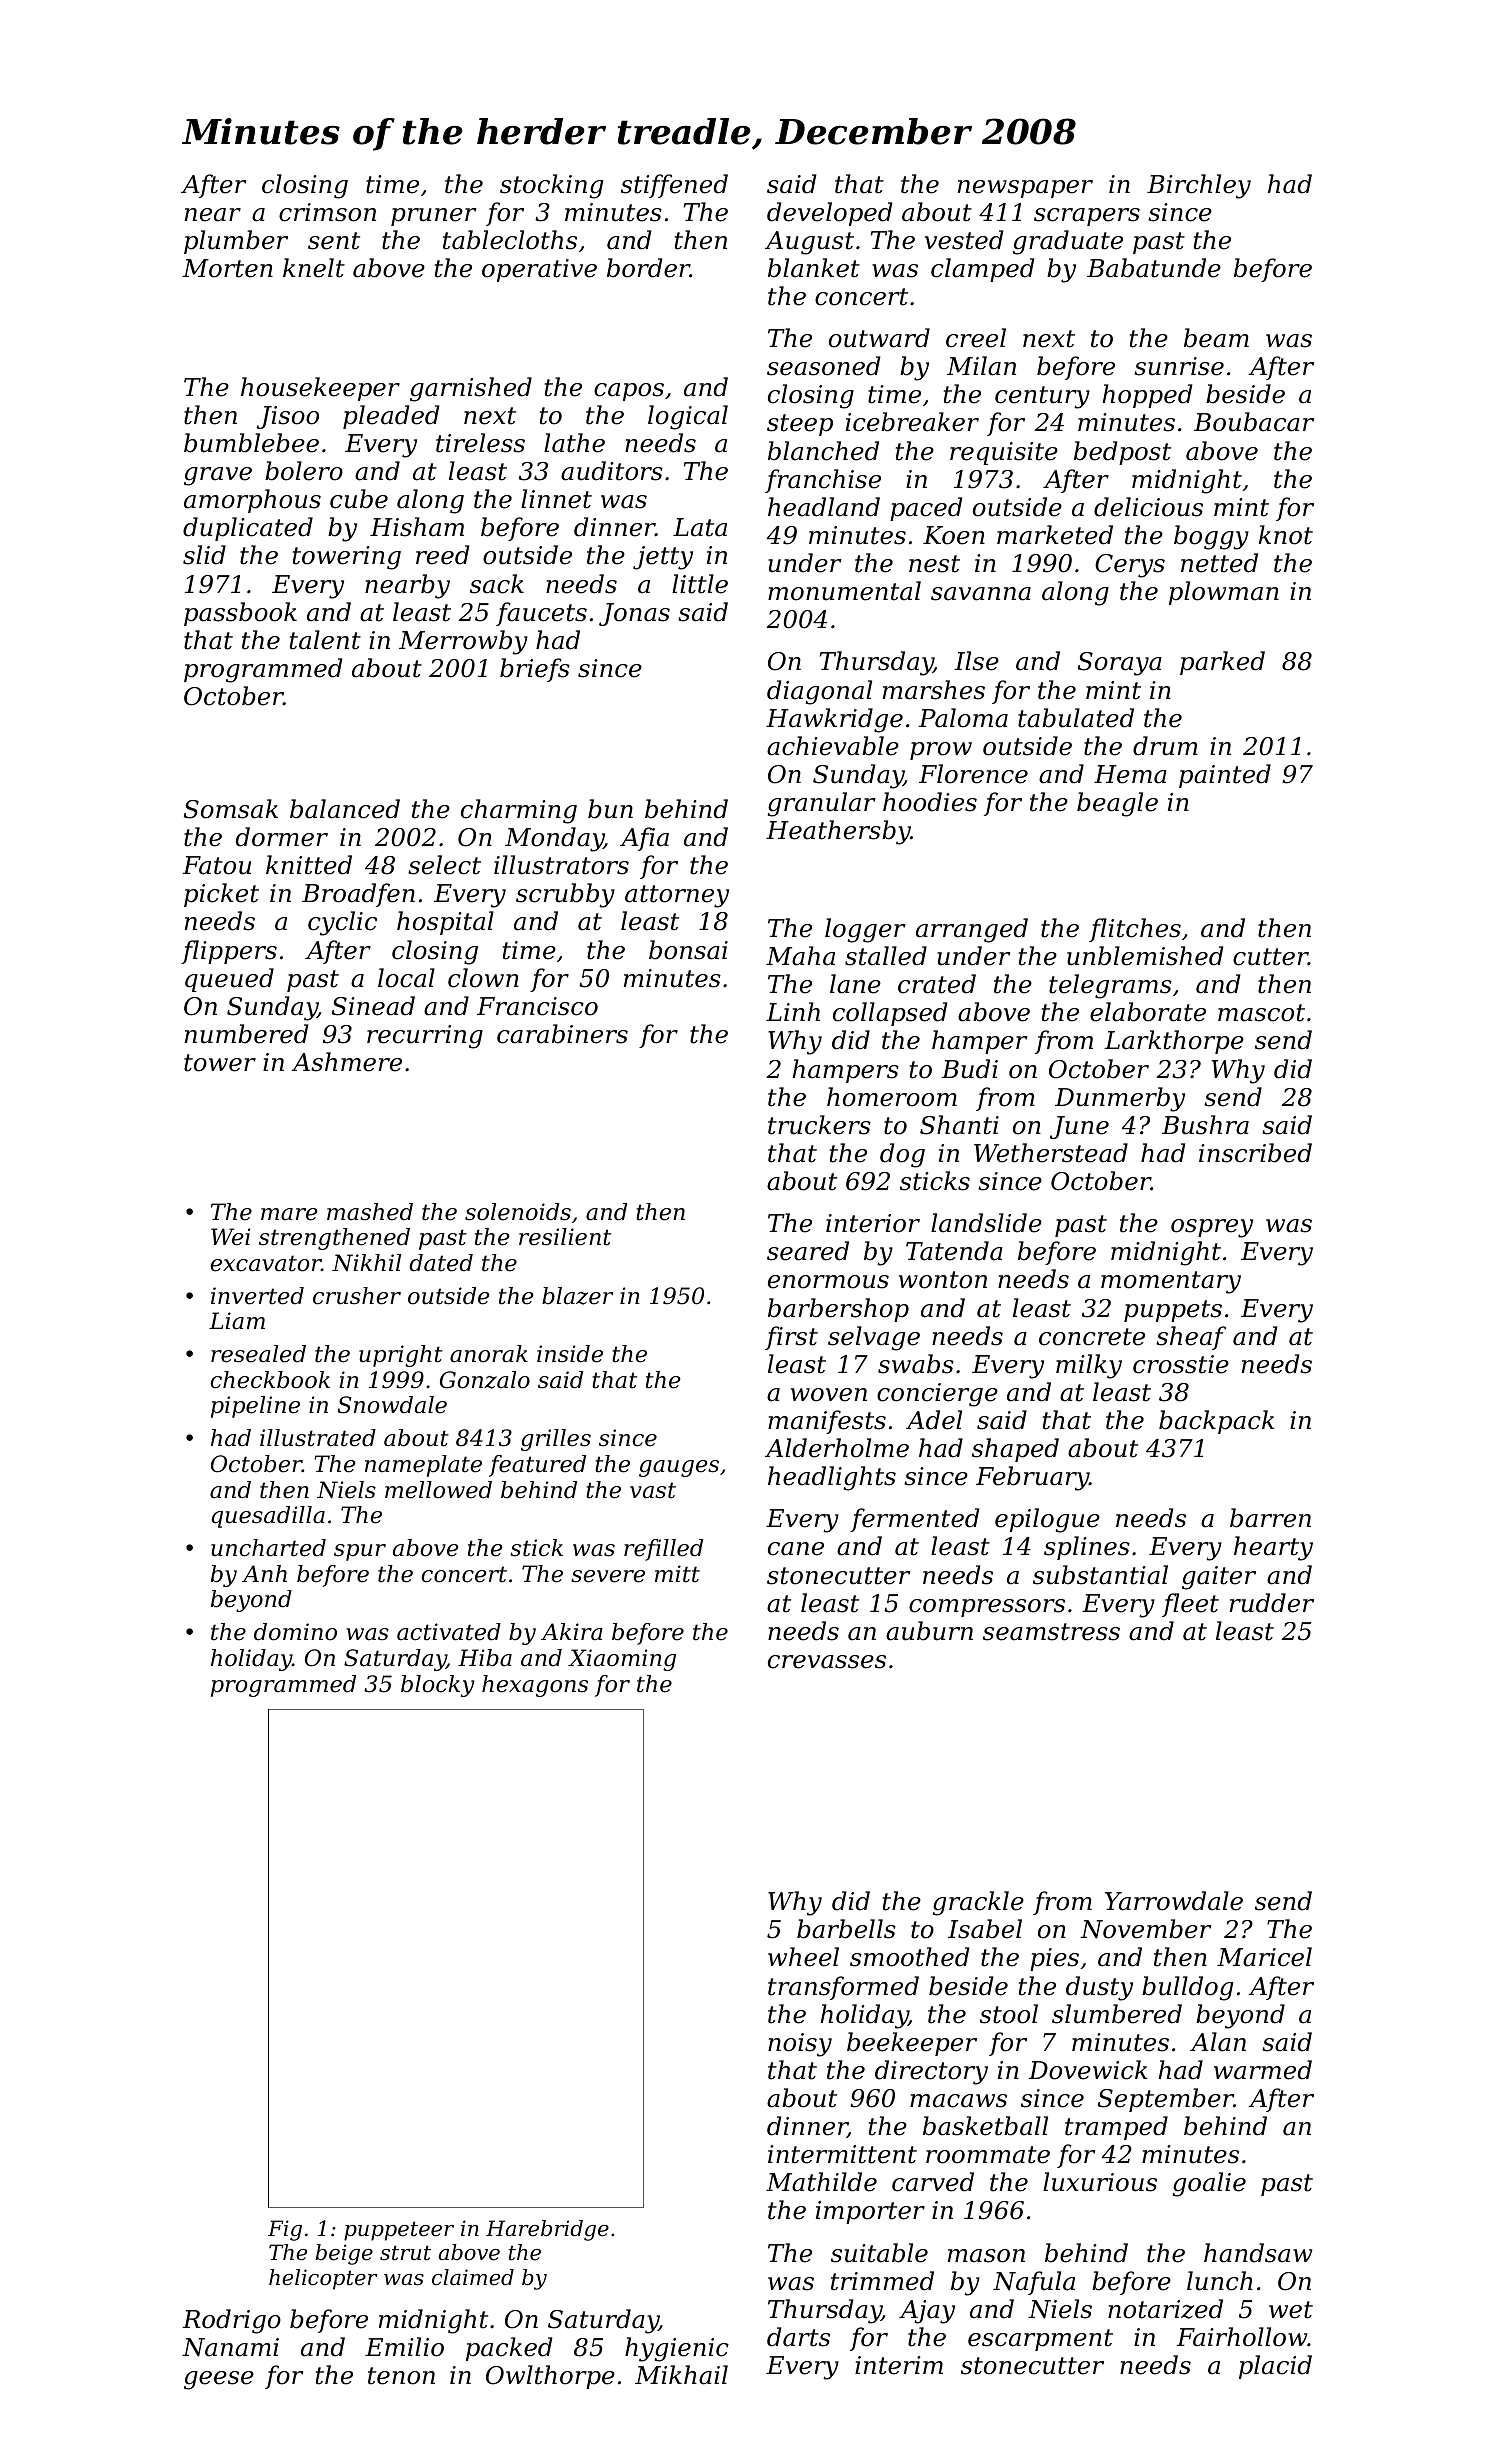  Describe the element at coordinates (264, 1573) in the document. I see `Anh` at that location.
